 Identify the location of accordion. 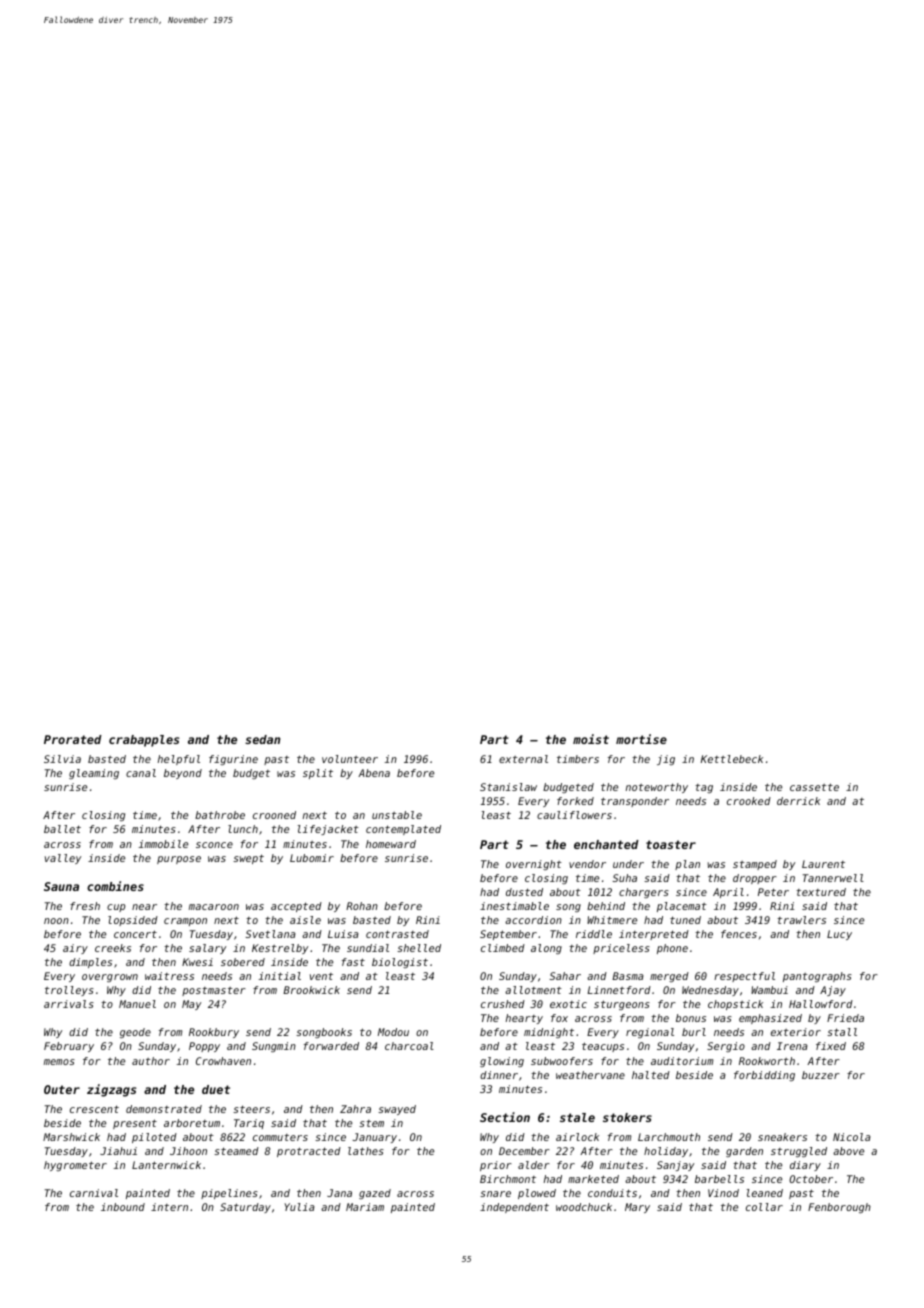
(533, 920).
